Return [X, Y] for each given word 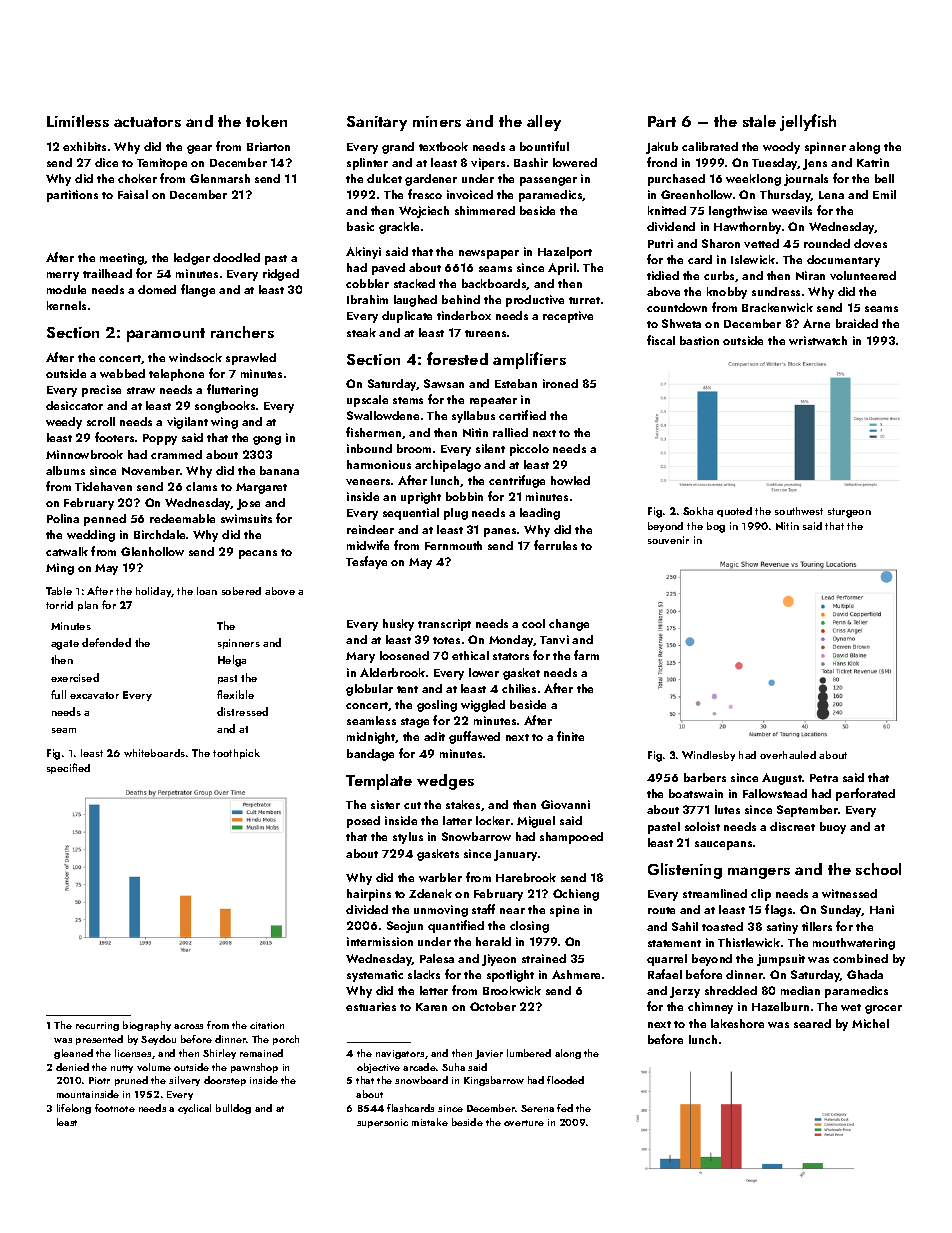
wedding [91, 536]
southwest [799, 511]
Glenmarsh [220, 178]
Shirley [219, 1054]
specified [68, 768]
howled [570, 480]
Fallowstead [775, 793]
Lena [831, 195]
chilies [519, 688]
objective [378, 1068]
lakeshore [737, 1023]
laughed [415, 301]
